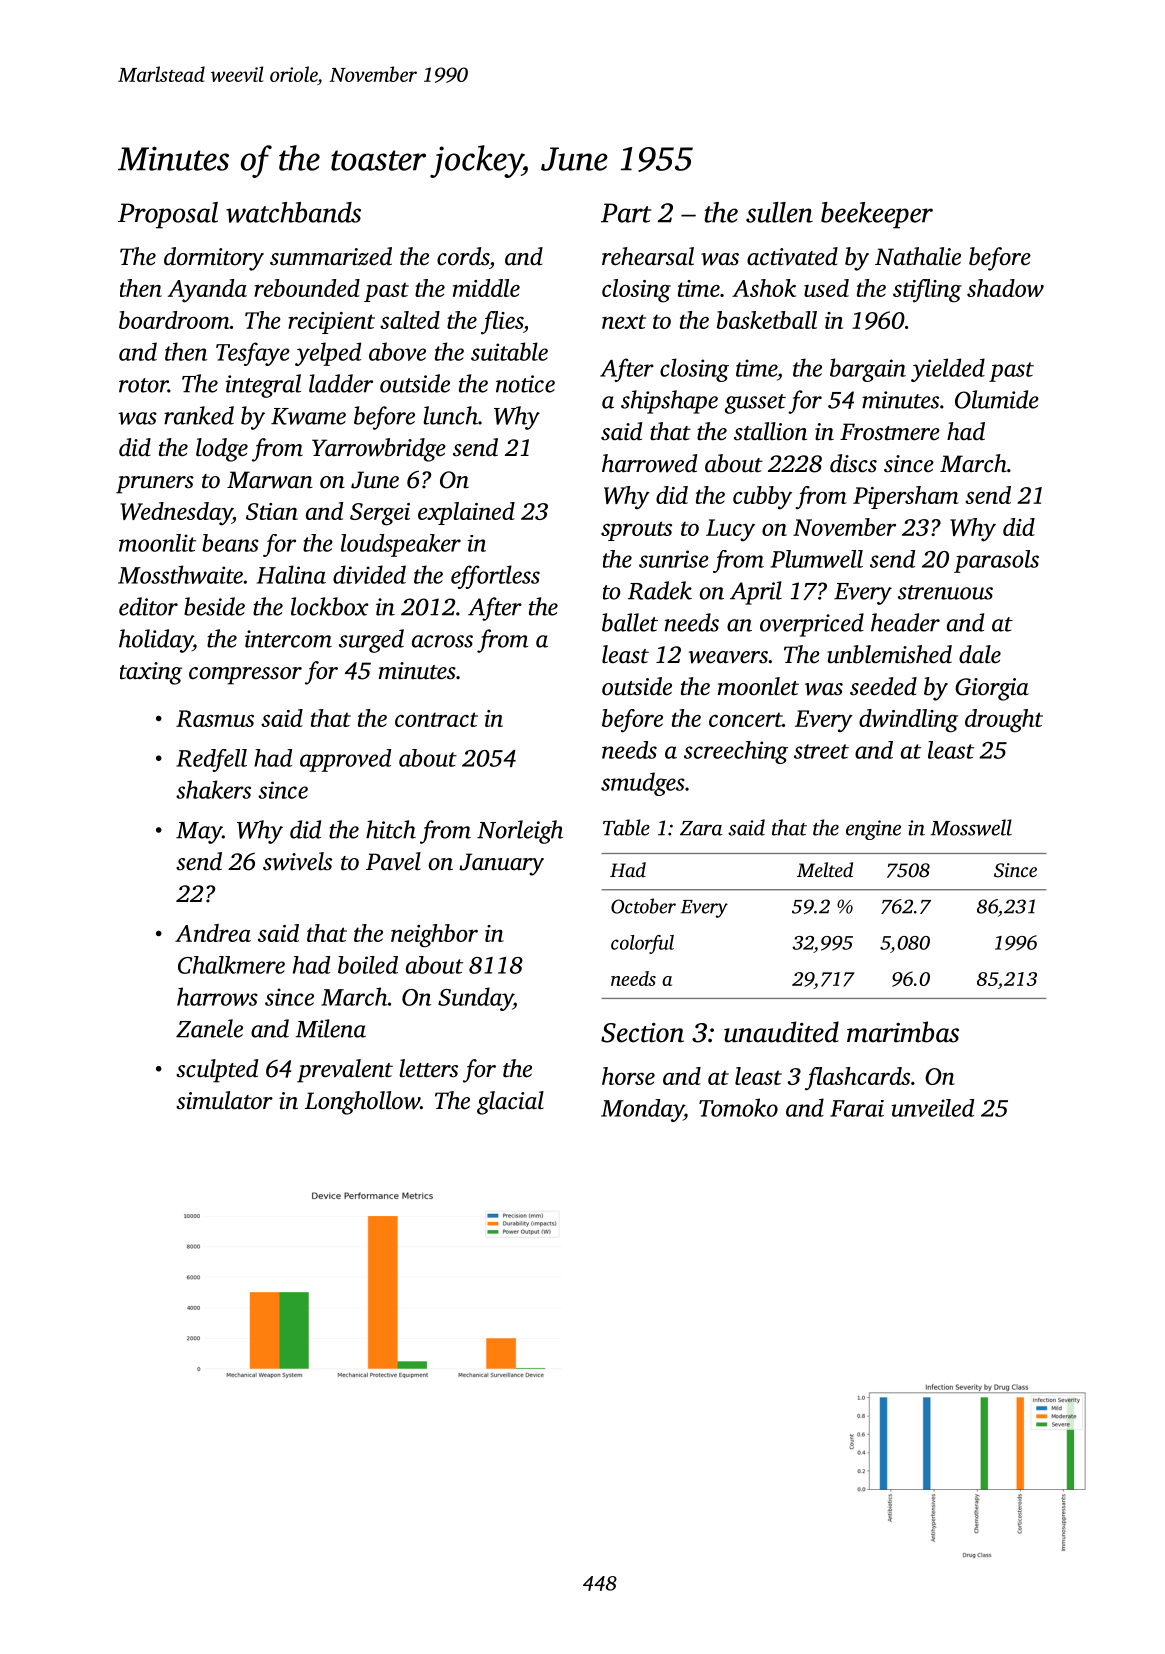 This page has height=1654, width=1165. Describe the element at coordinates (434, 936) in the page. I see `neighbor` at that location.
